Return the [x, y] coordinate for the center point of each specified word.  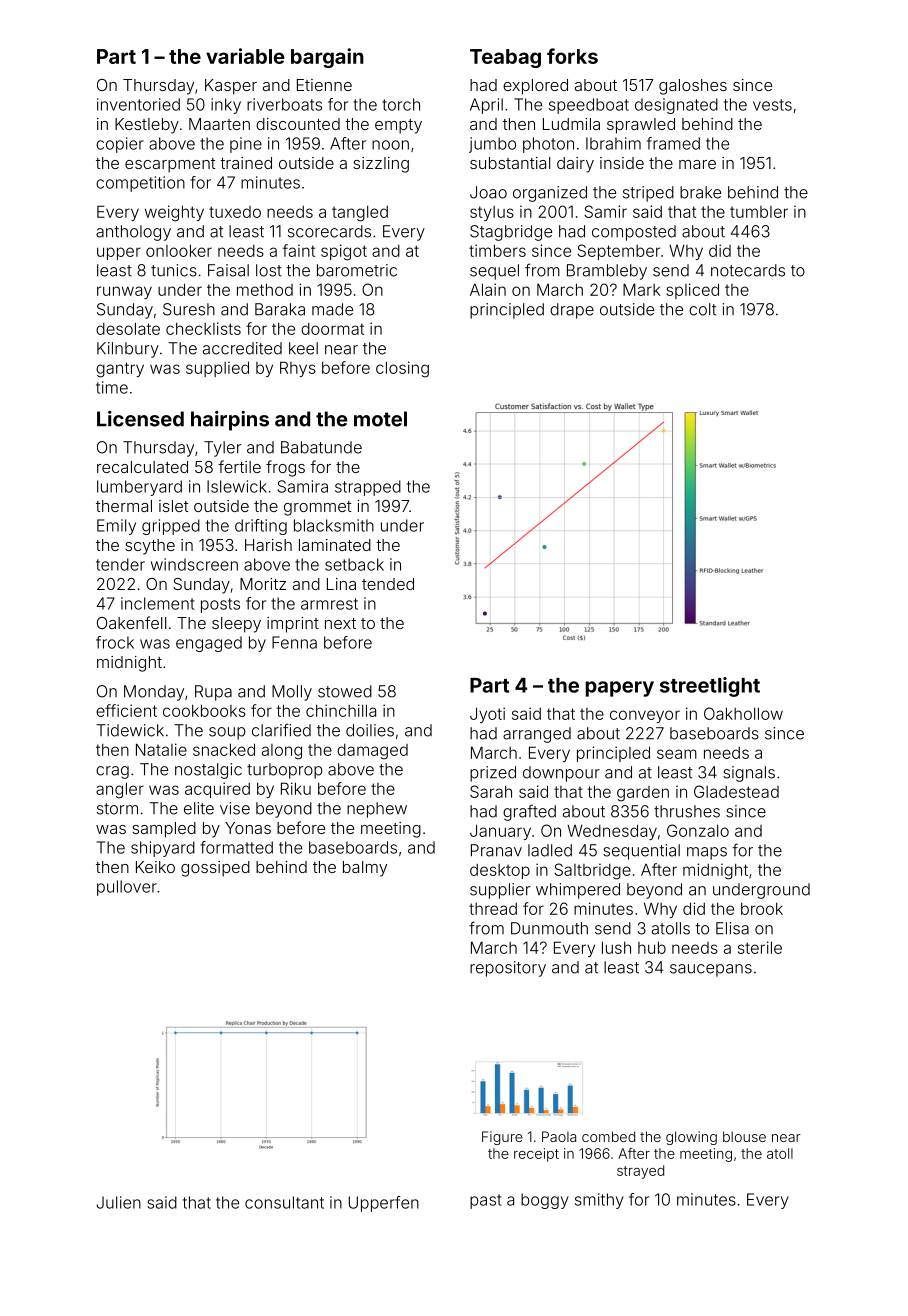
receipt [536, 1155]
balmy [365, 869]
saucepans [711, 970]
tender [120, 564]
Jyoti [487, 715]
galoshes [693, 87]
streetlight [710, 687]
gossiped [215, 869]
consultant [284, 1202]
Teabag [505, 58]
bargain [327, 58]
